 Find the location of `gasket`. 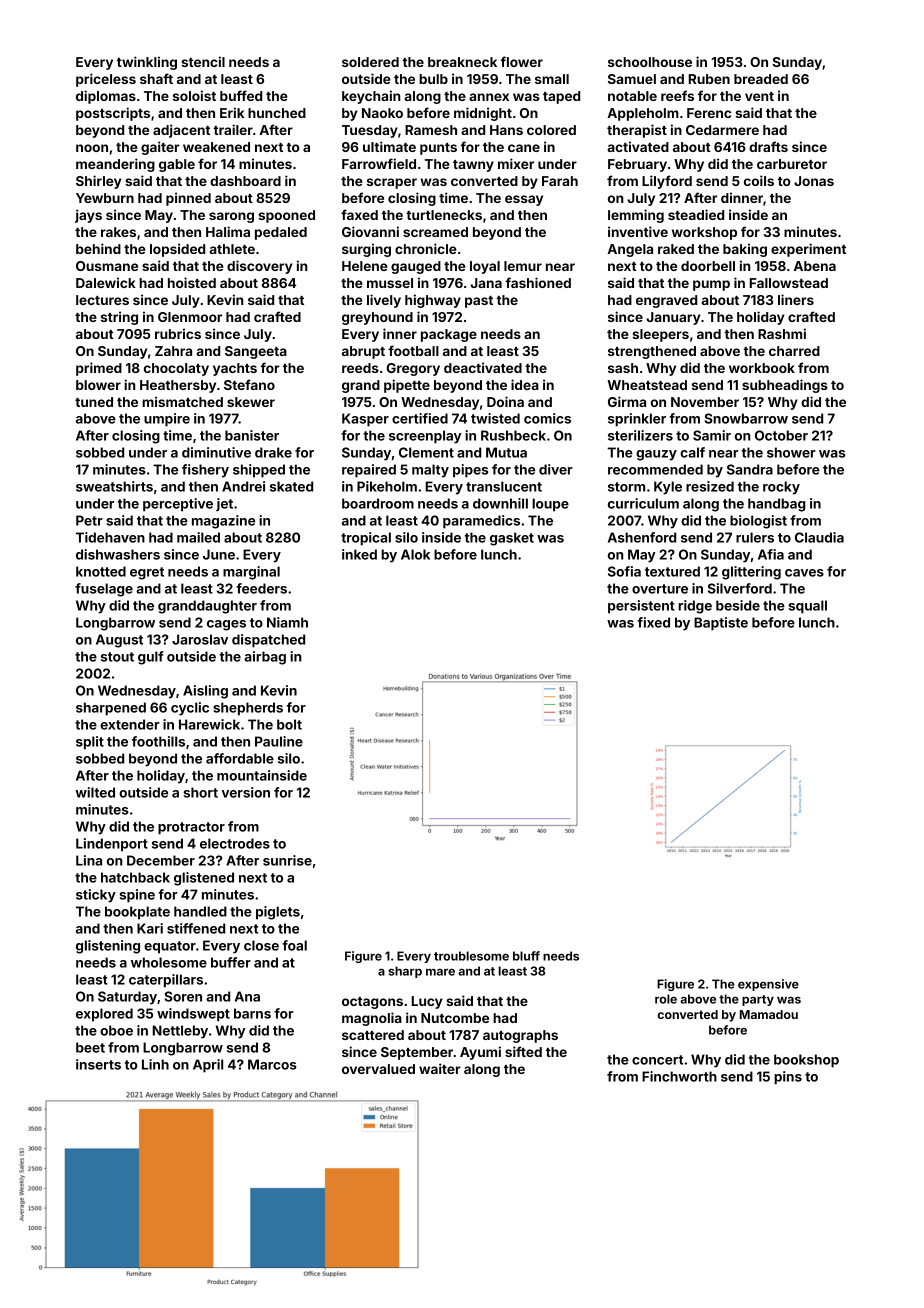

gasket is located at coordinates (512, 539).
